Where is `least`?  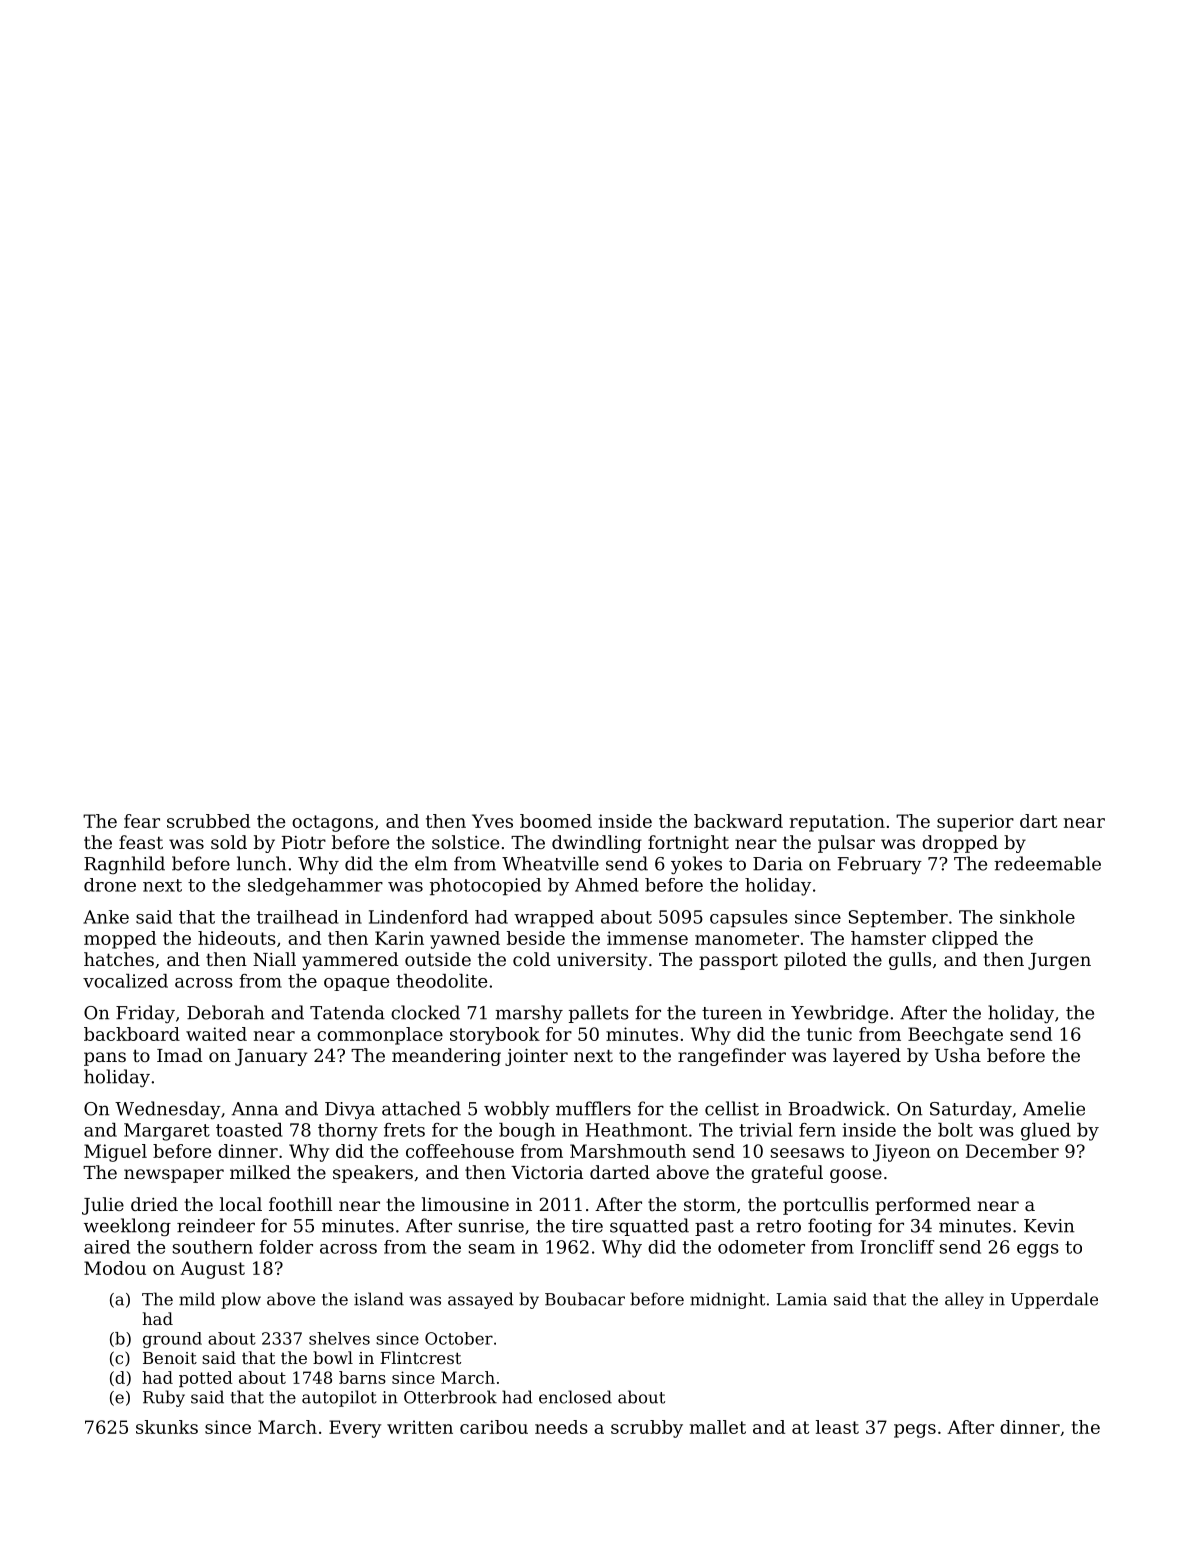
least is located at coordinates (837, 1427).
